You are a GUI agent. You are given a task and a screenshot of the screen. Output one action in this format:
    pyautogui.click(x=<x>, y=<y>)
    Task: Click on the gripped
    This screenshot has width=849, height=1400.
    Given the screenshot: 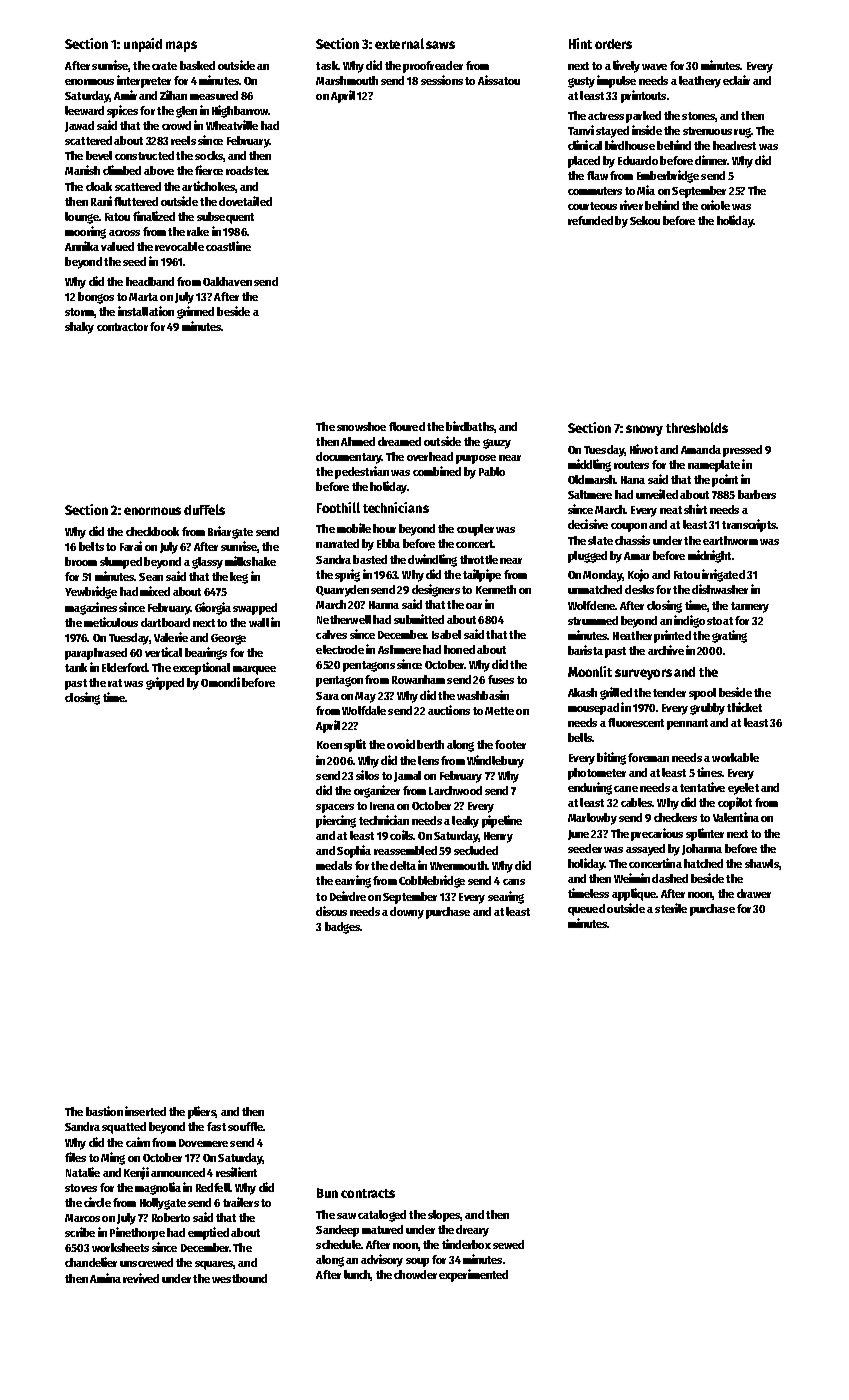 What is the action you would take?
    pyautogui.click(x=165, y=683)
